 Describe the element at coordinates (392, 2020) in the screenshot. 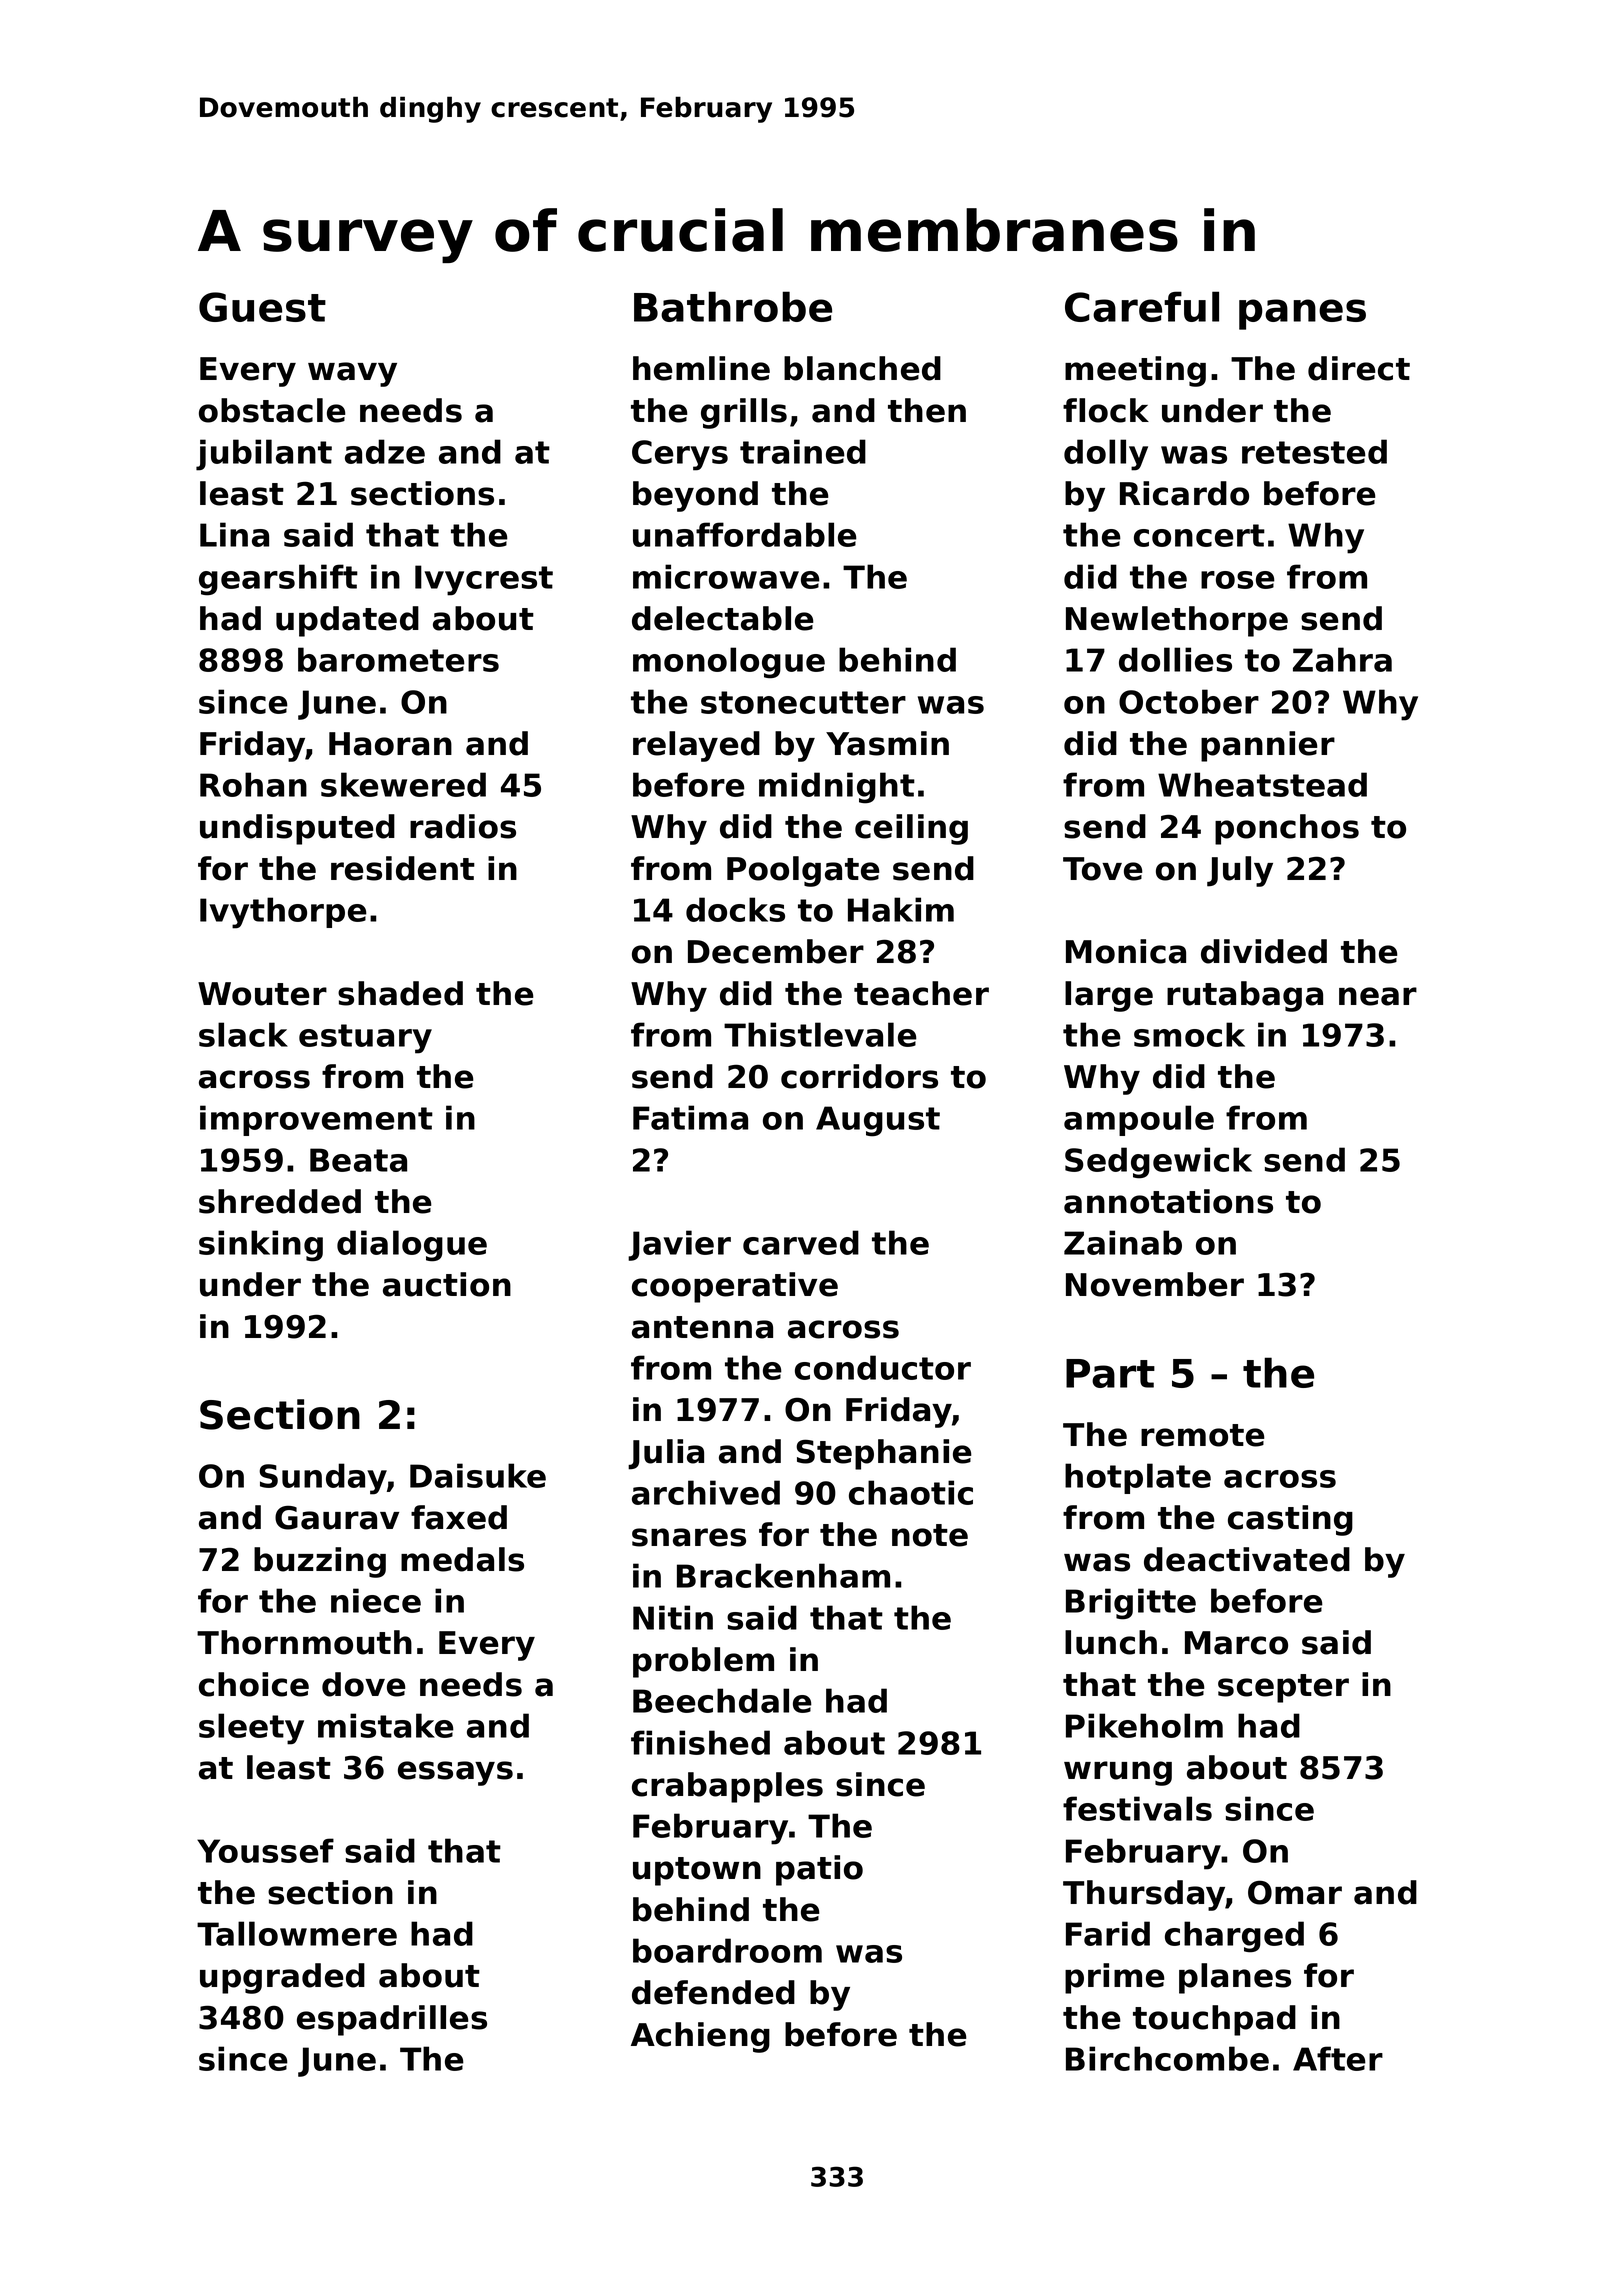

I see `espadrilles` at that location.
